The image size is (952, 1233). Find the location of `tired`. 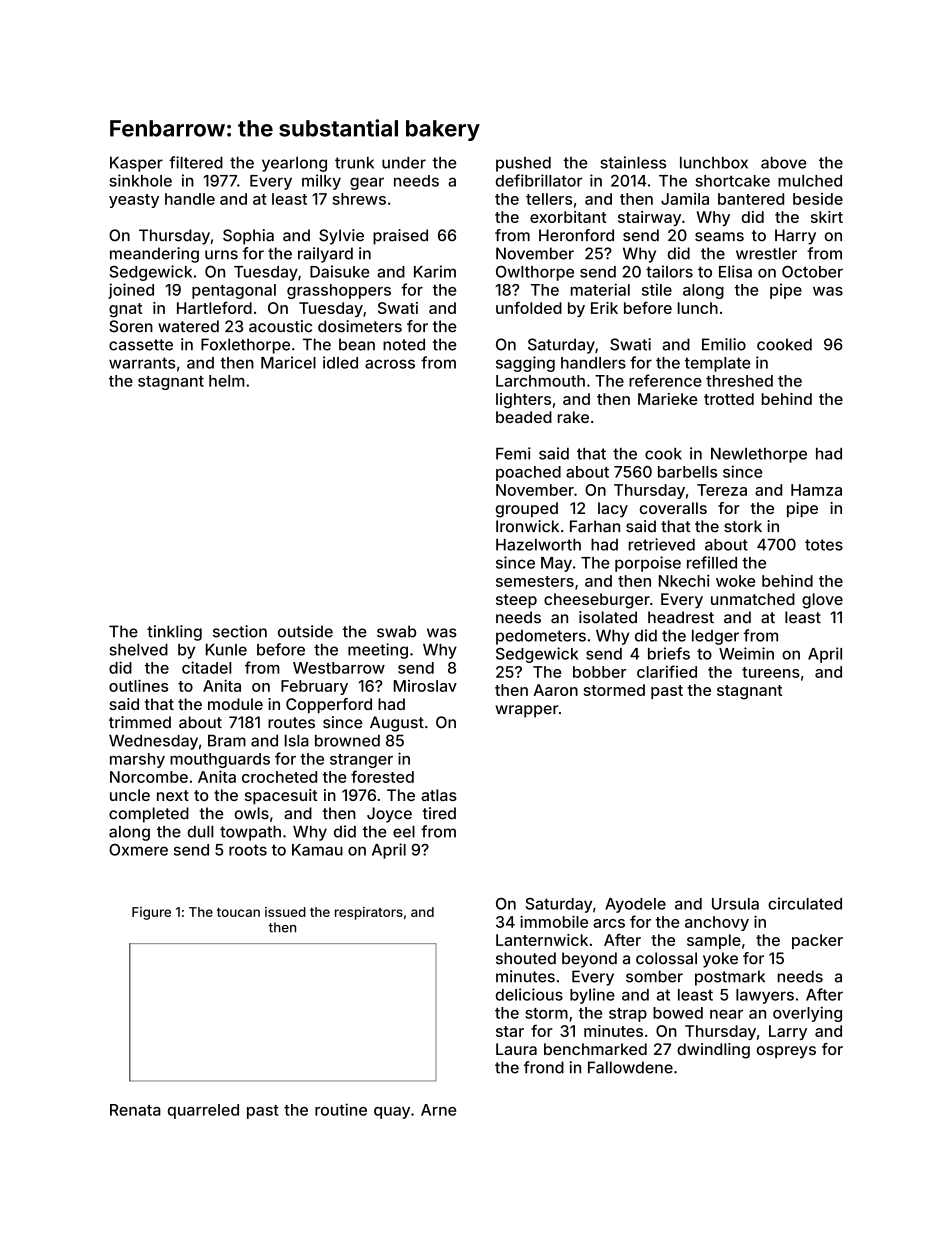

tired is located at coordinates (439, 813).
